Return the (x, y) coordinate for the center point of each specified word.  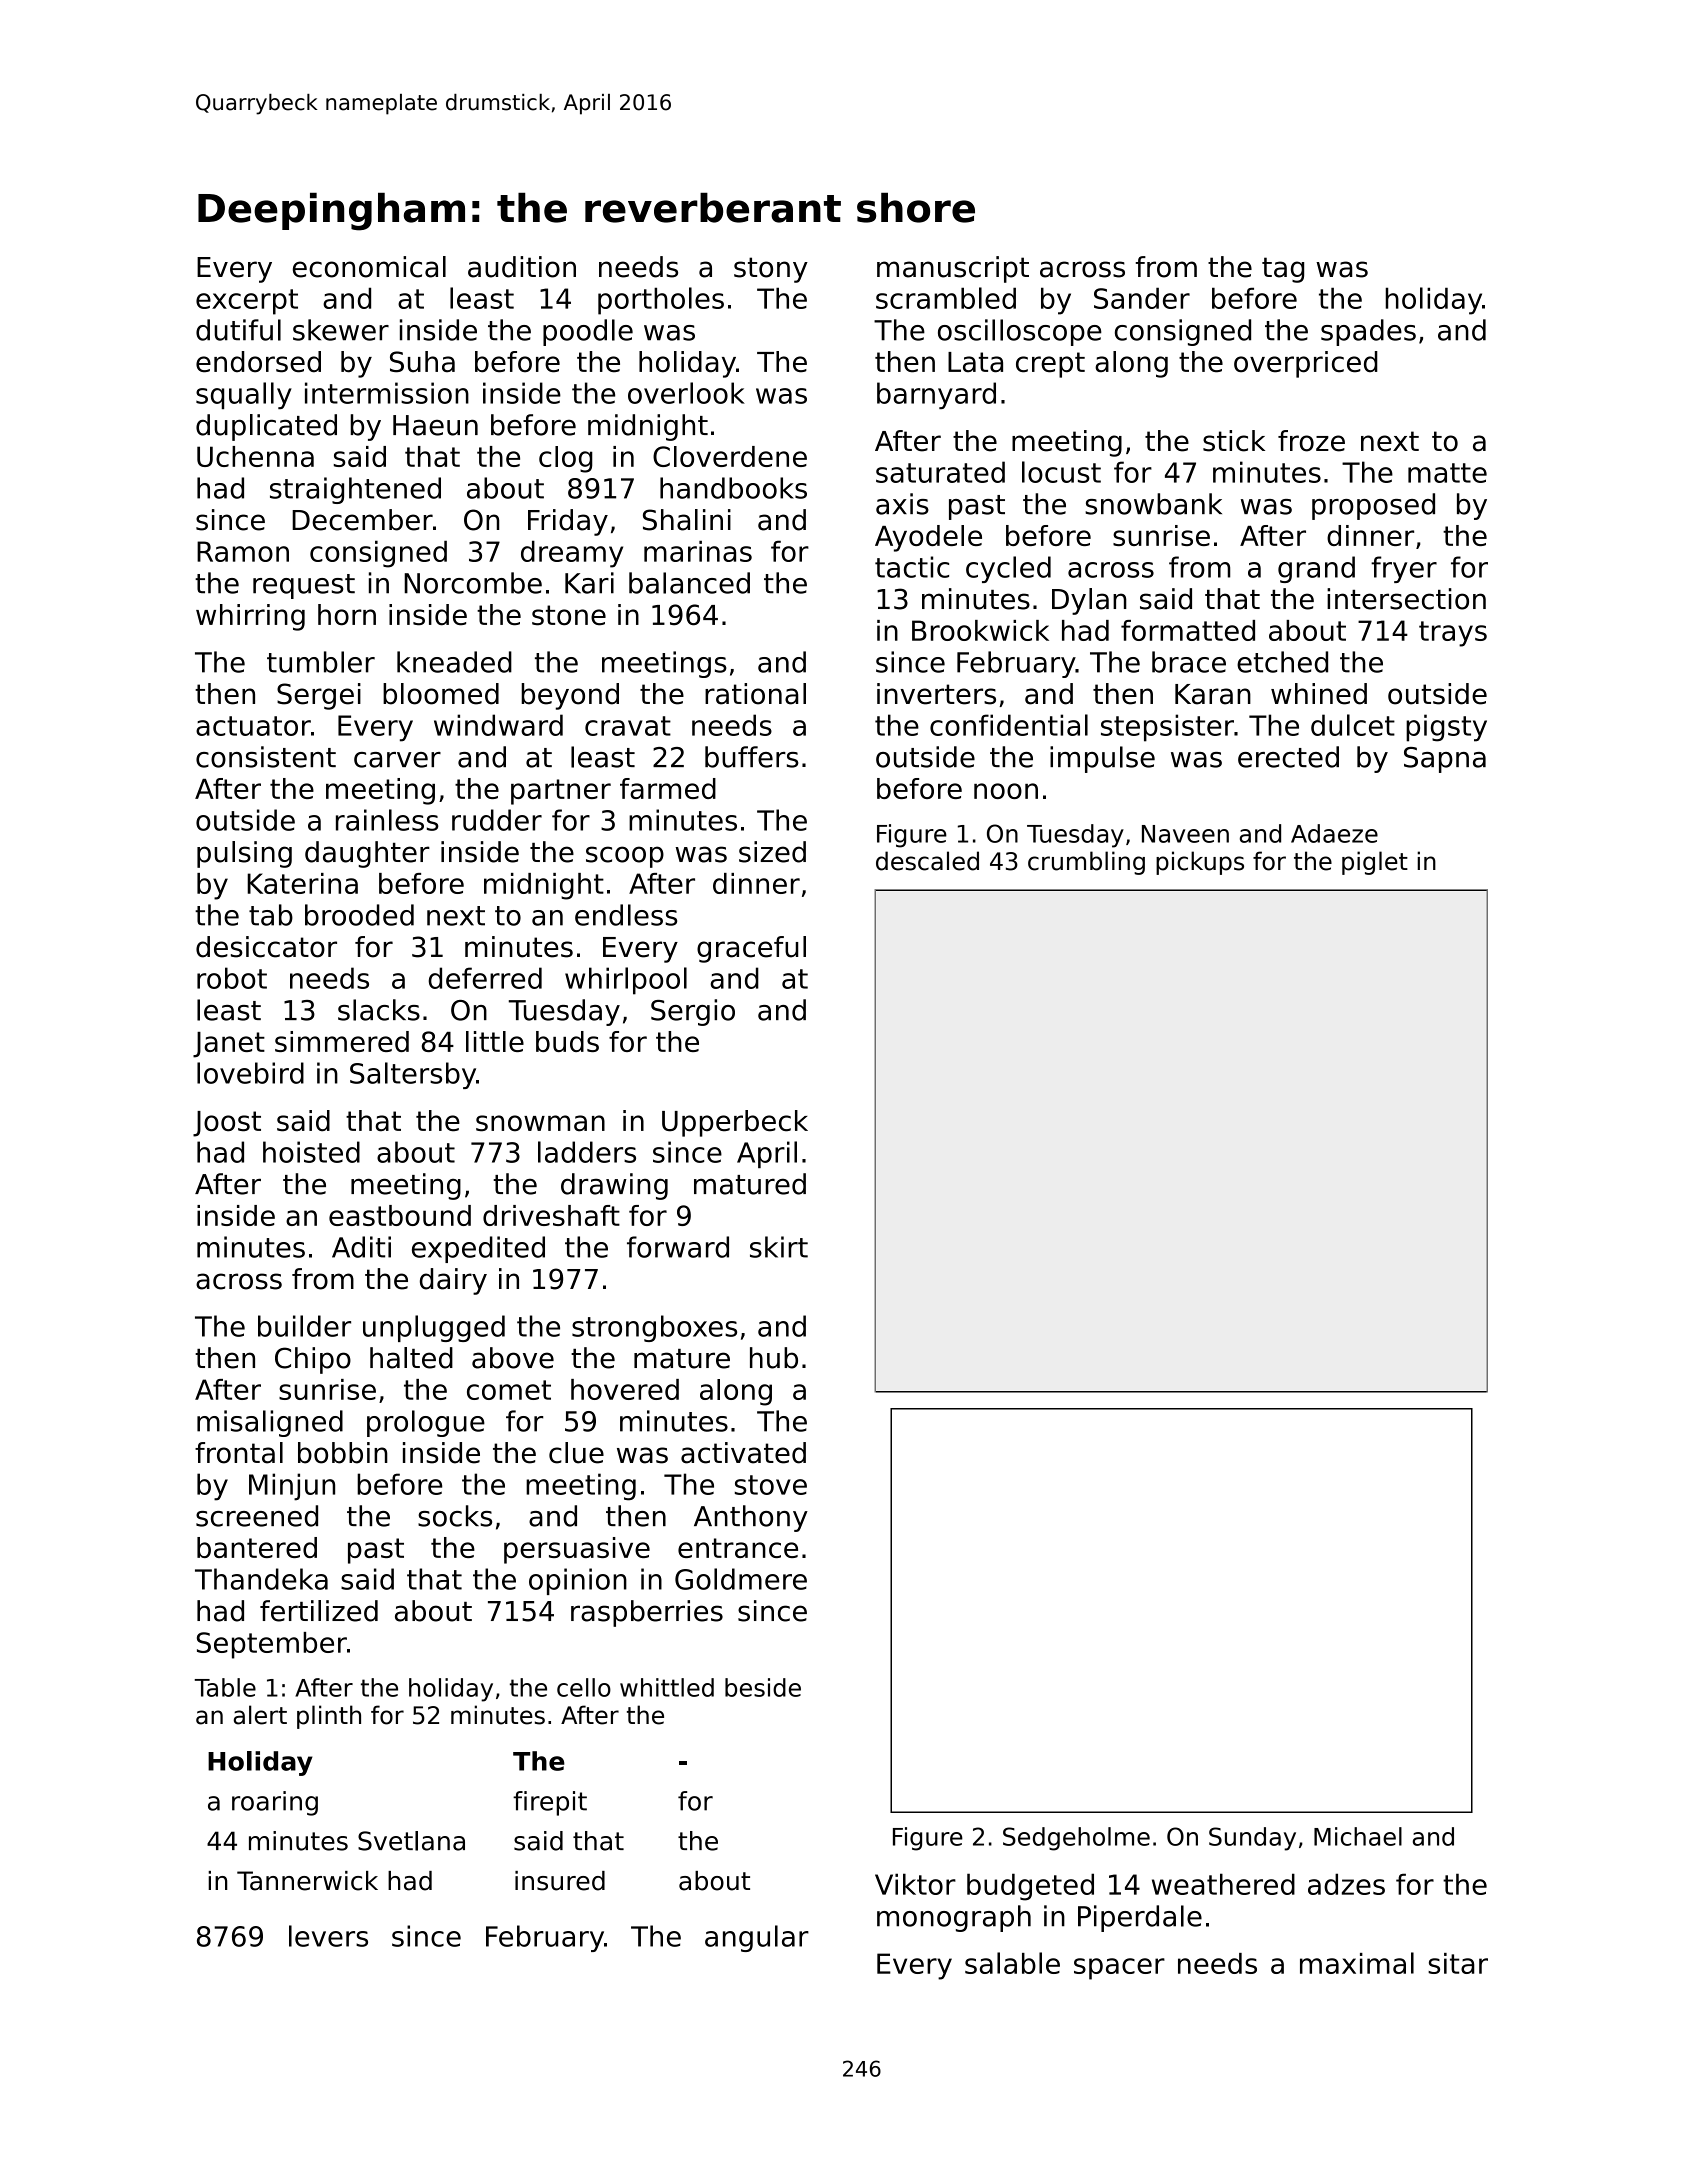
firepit (550, 1803)
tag (1283, 270)
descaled (927, 861)
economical (369, 267)
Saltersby (413, 1075)
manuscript (953, 269)
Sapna (1445, 760)
